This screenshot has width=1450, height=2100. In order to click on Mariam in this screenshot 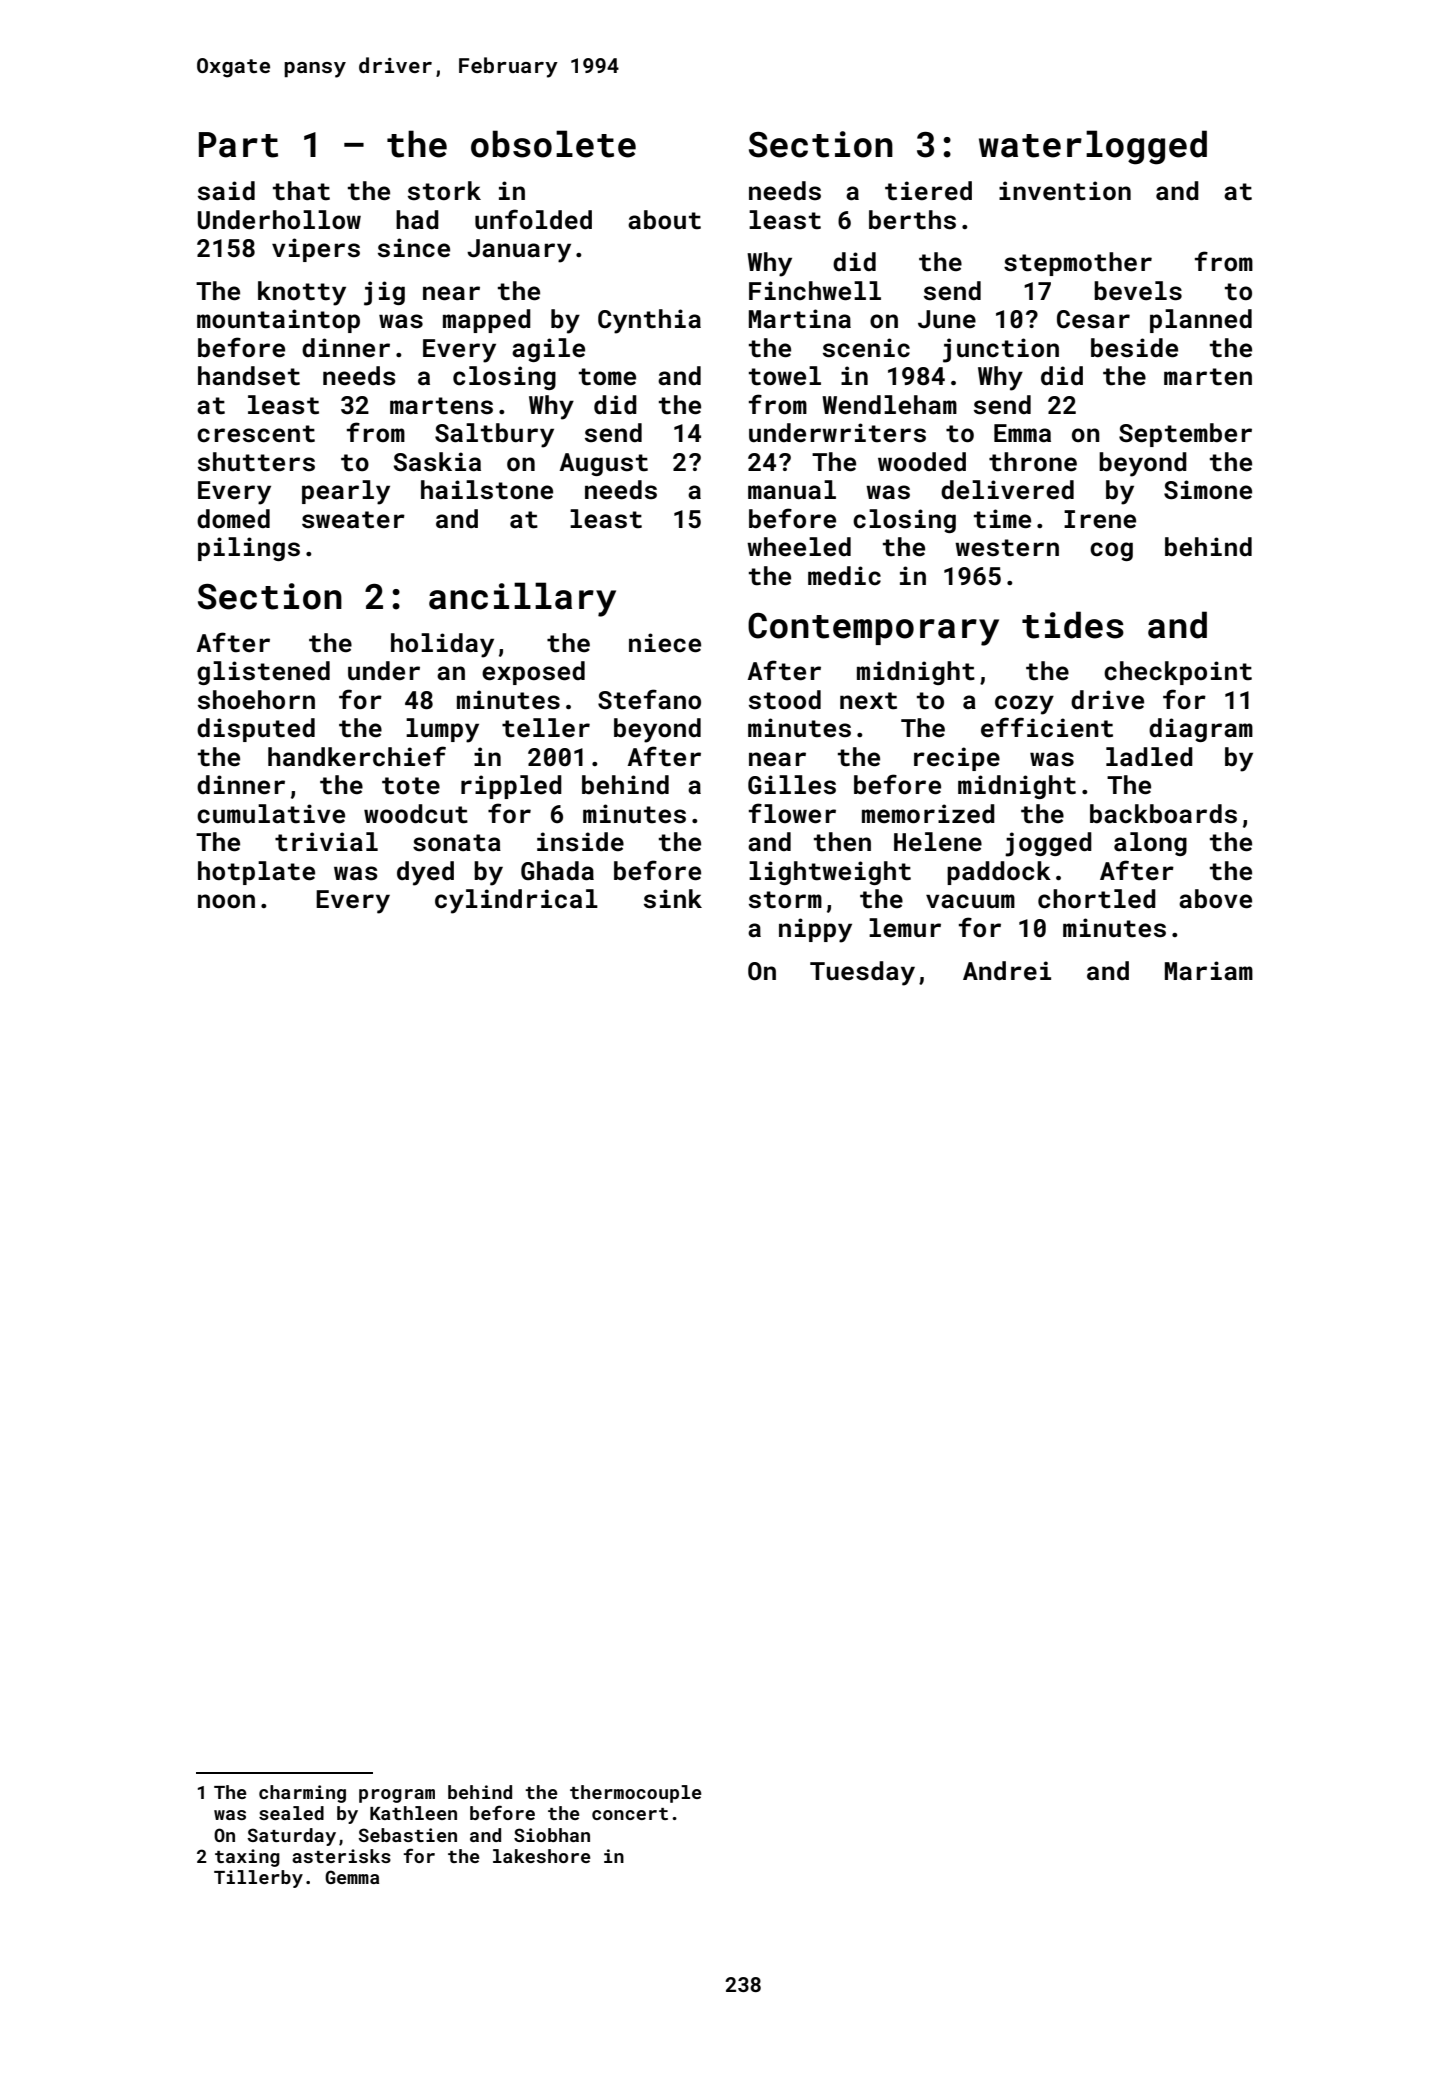, I will do `click(1209, 971)`.
